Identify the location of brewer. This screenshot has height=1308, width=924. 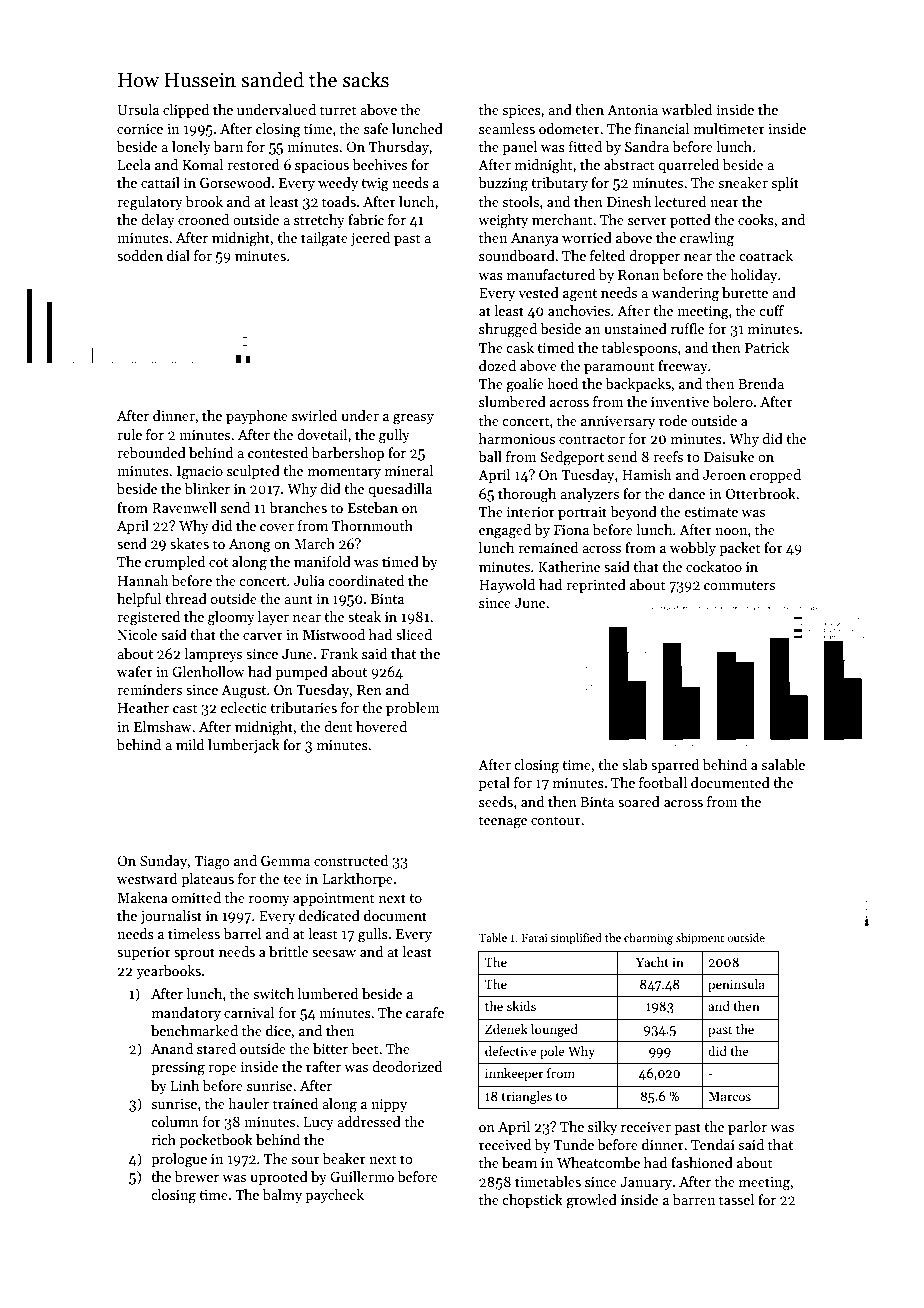
(197, 1176).
